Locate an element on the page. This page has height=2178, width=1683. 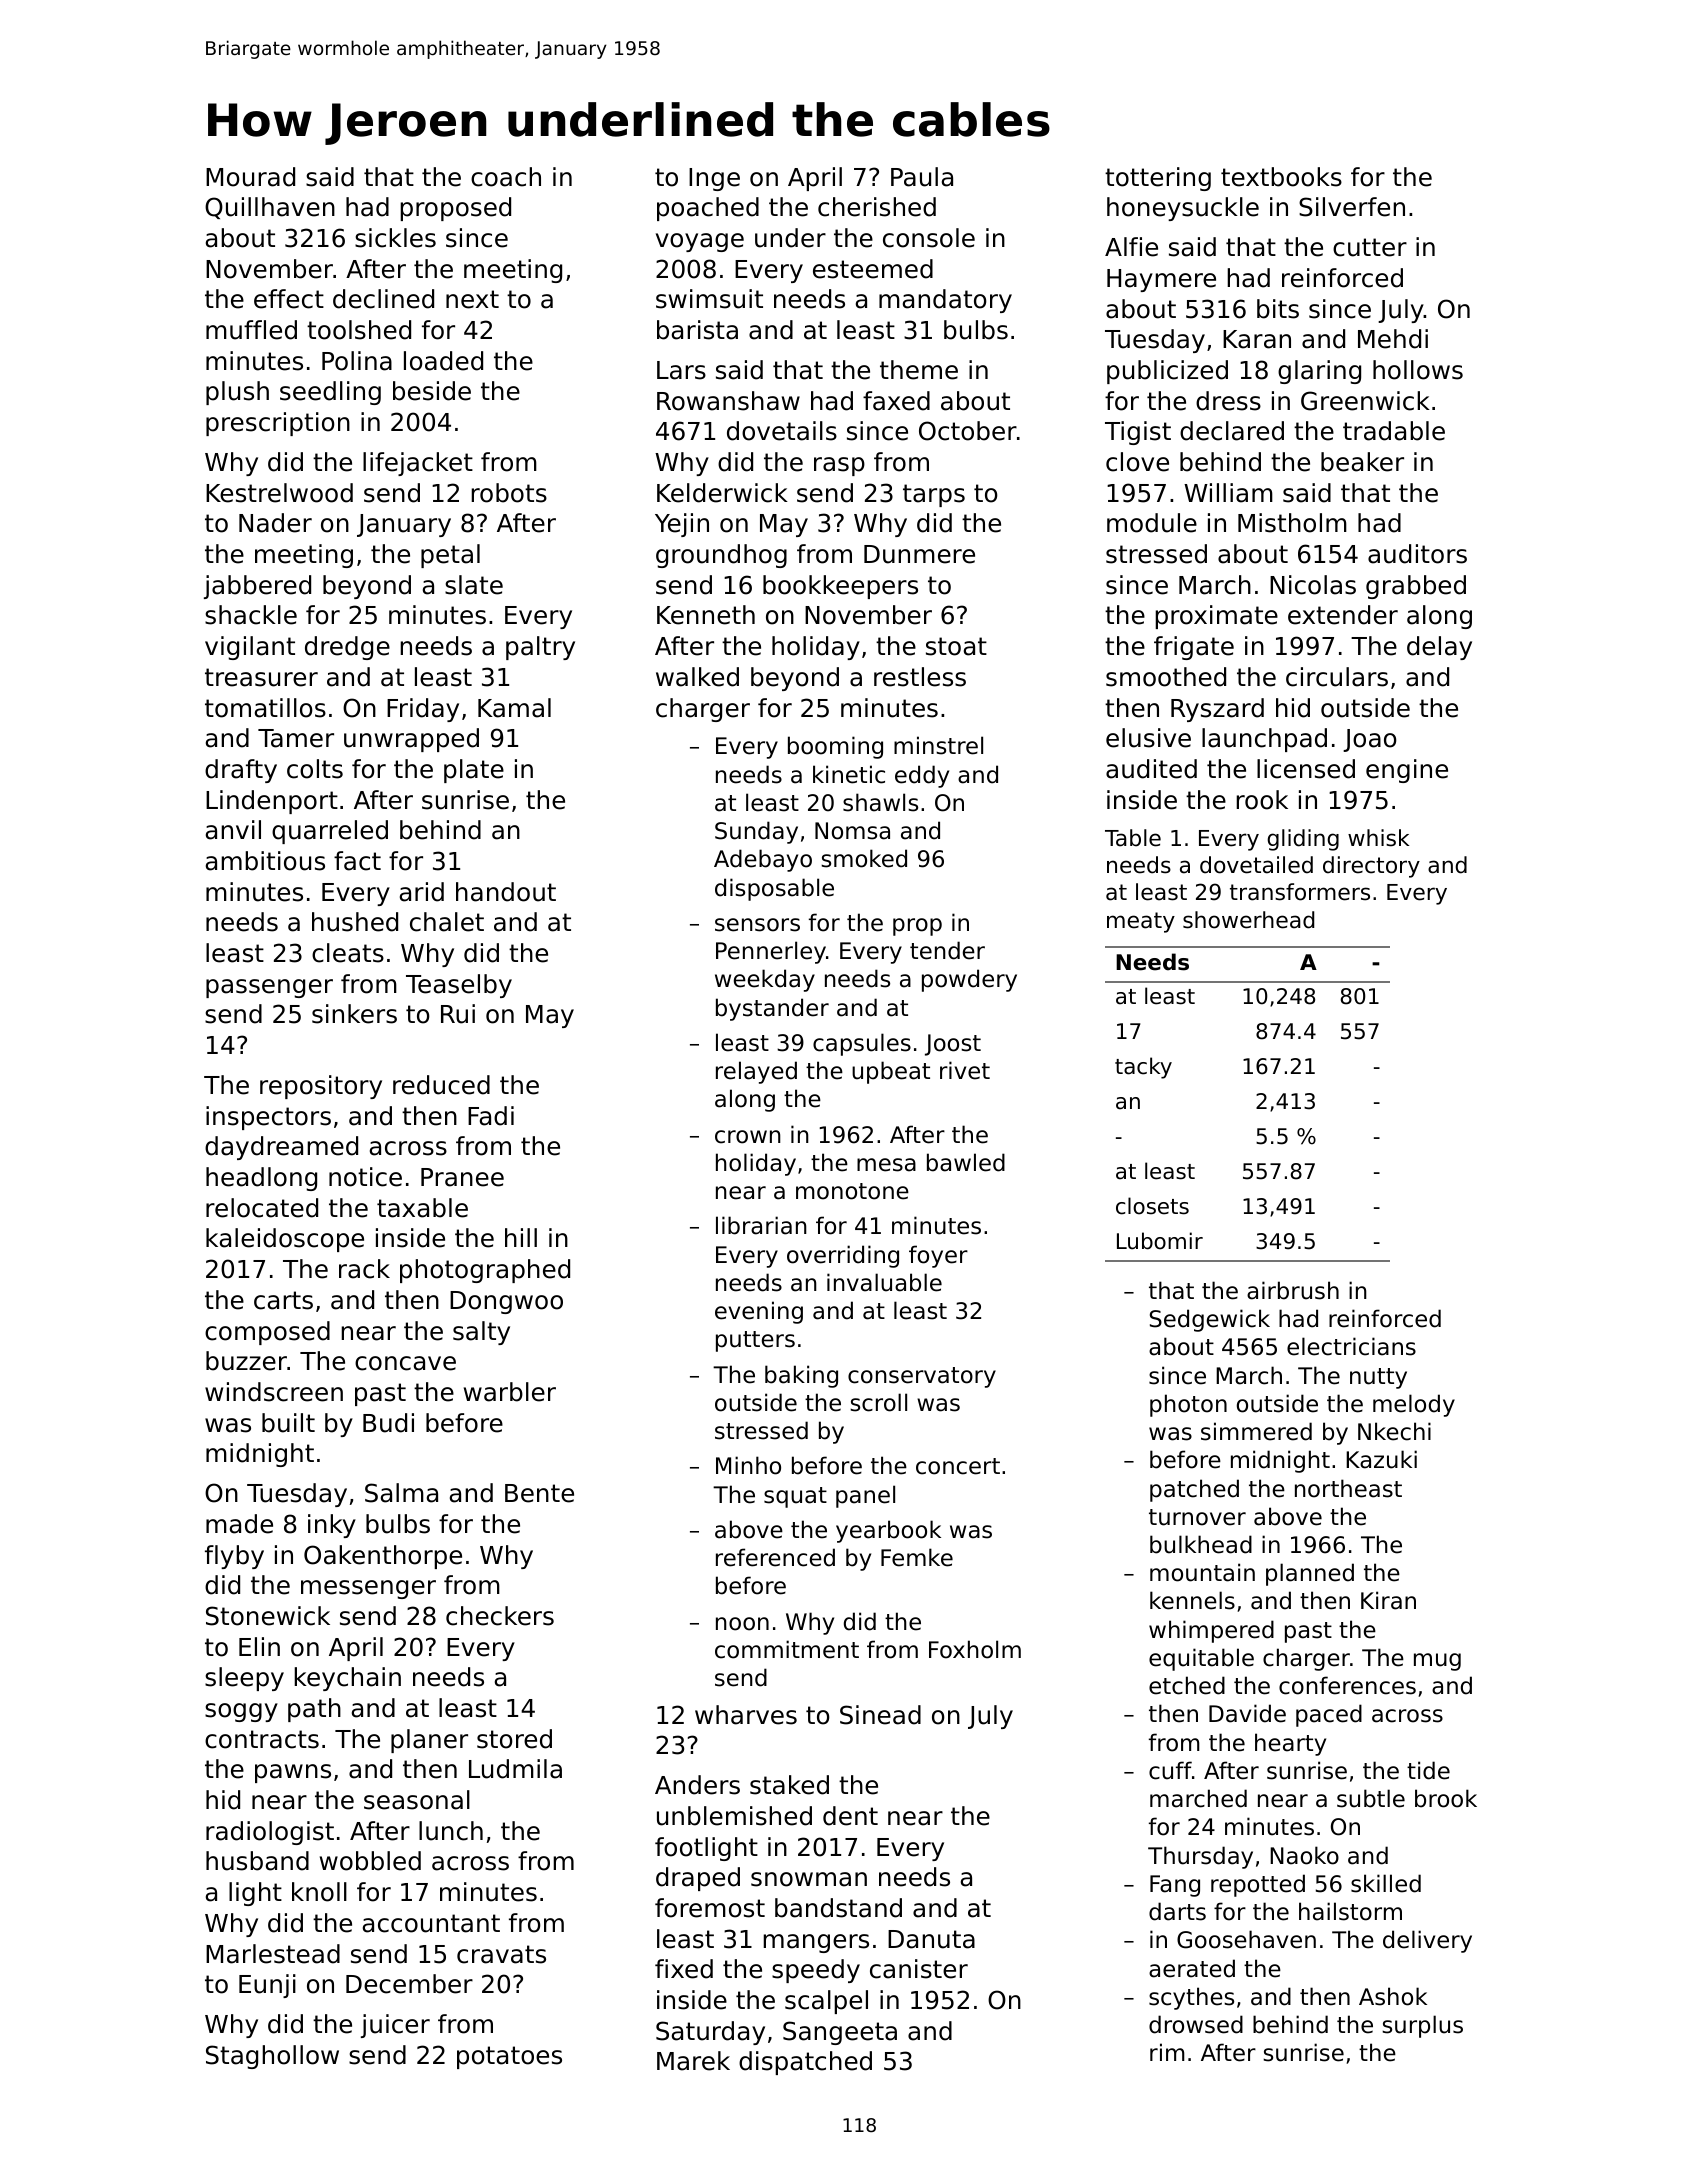
grabbed is located at coordinates (1416, 587).
